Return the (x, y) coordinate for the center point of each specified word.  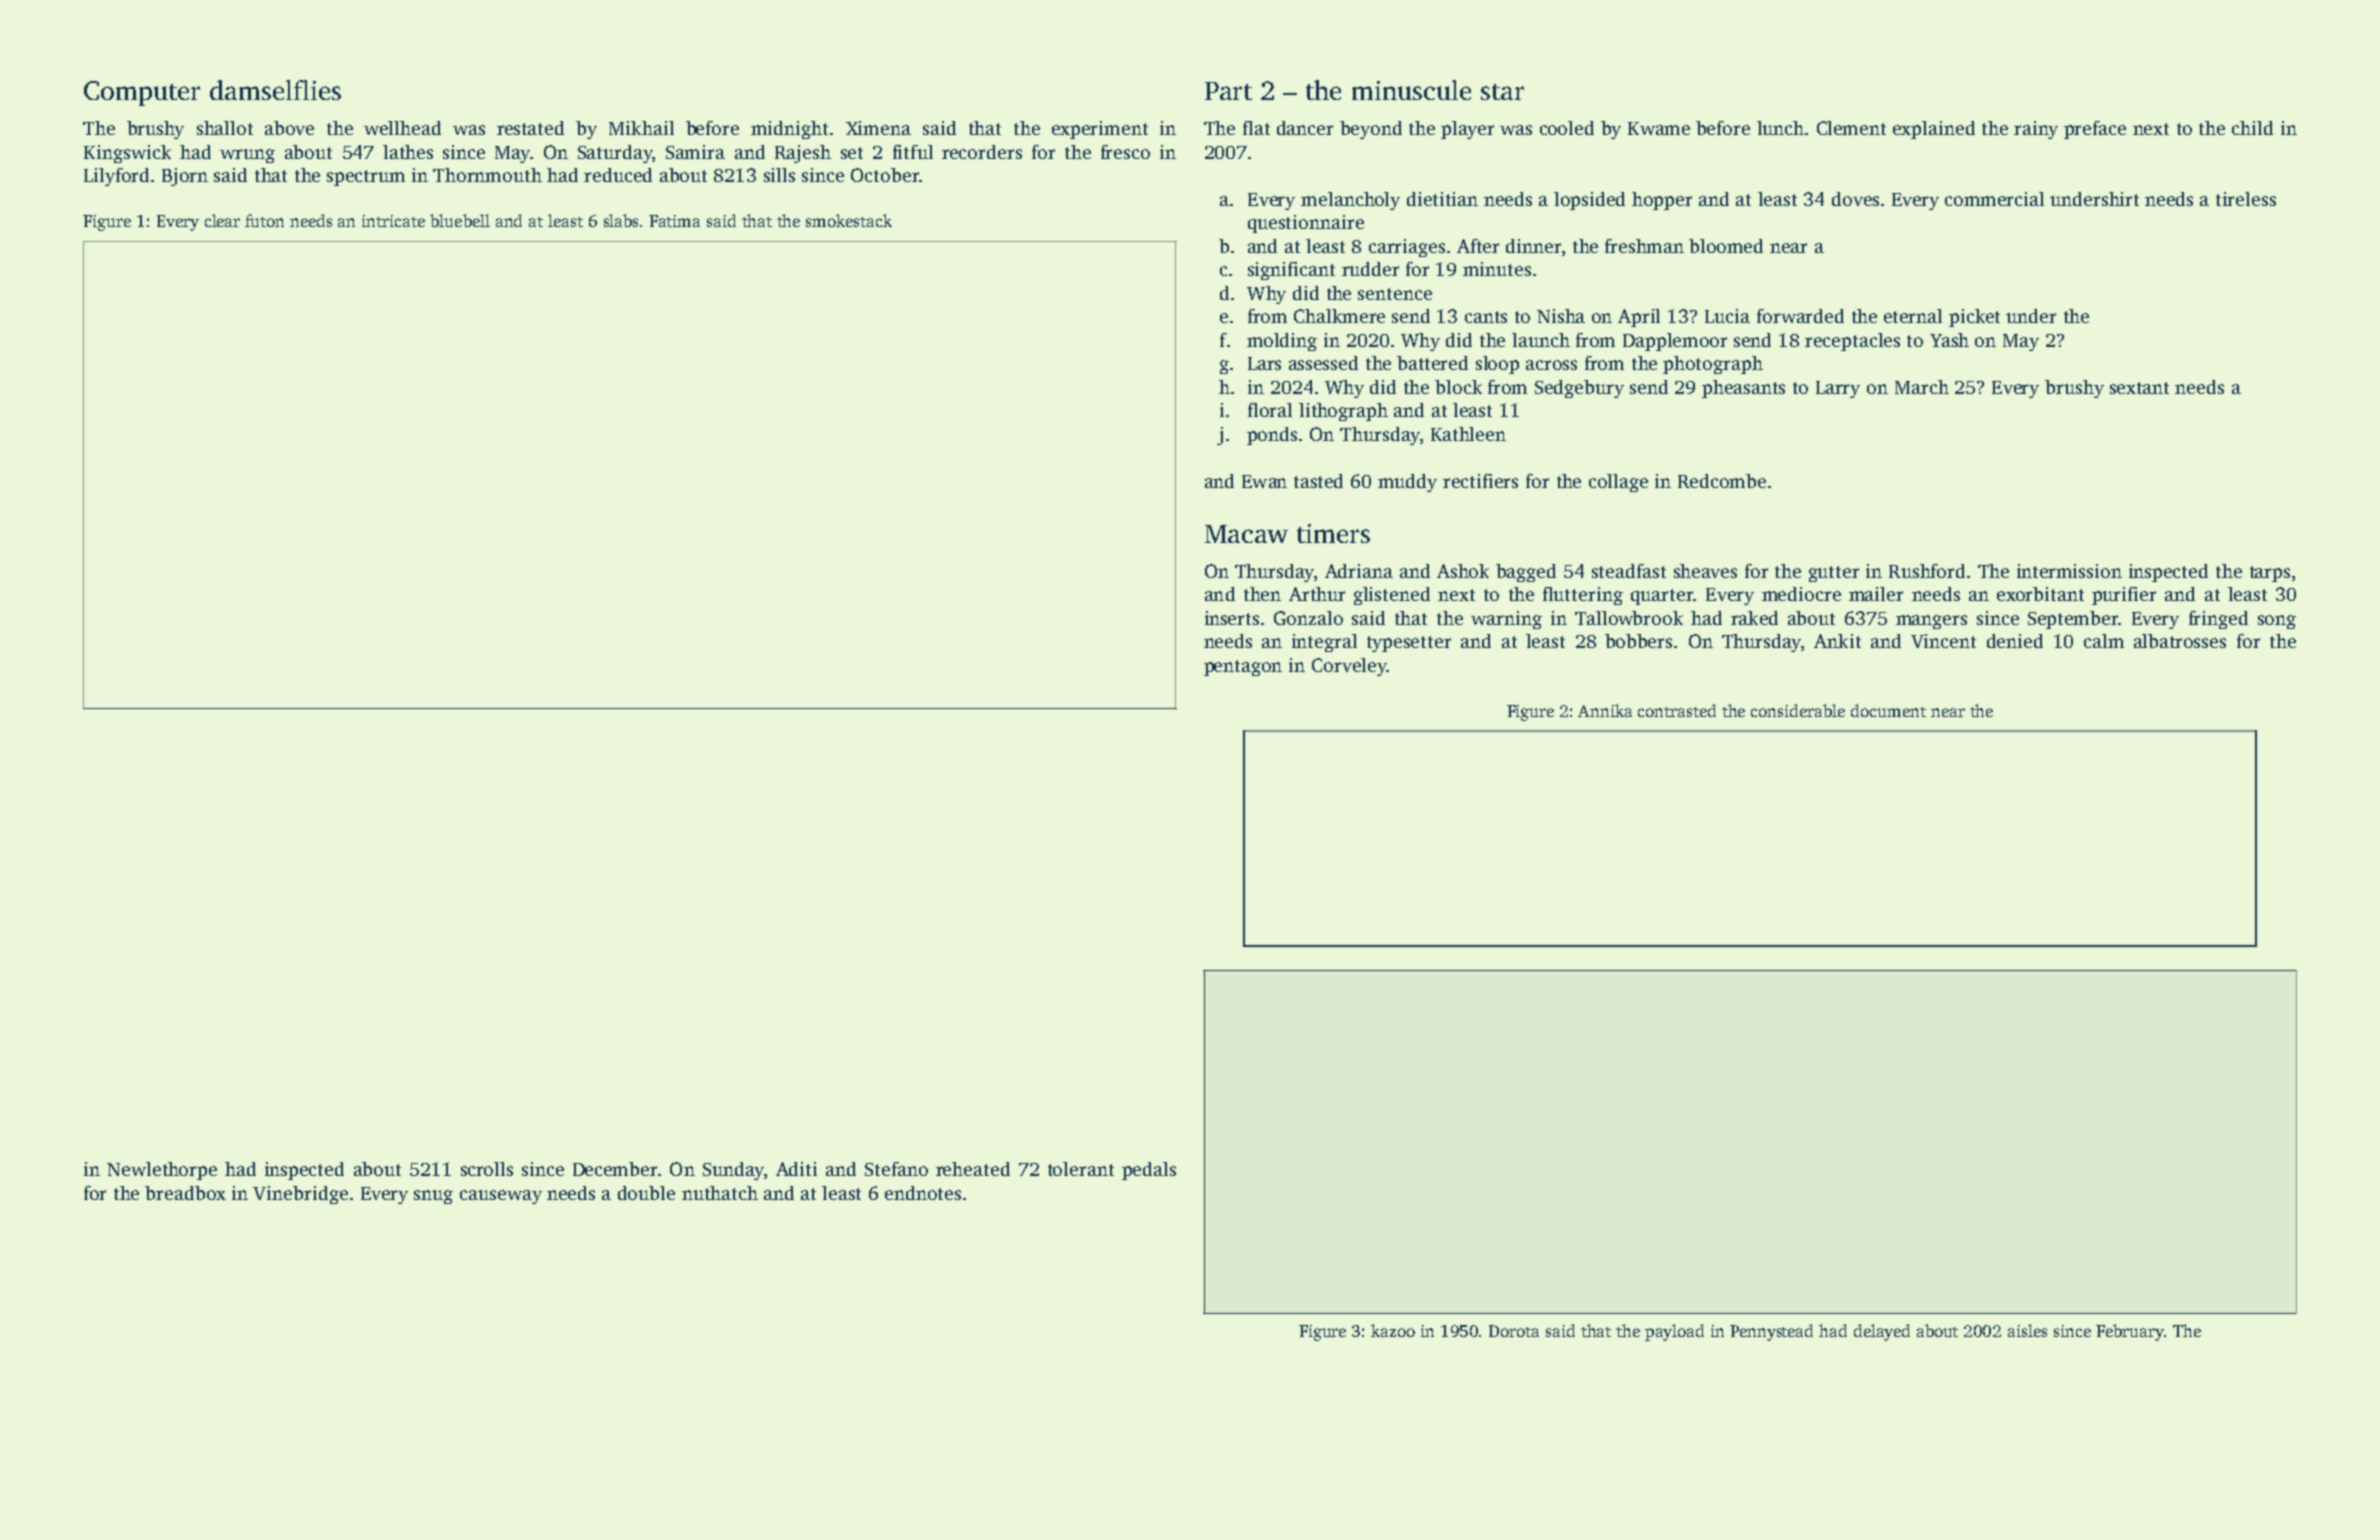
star (1502, 92)
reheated (973, 1169)
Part (1228, 91)
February (2130, 1332)
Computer (142, 93)
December (615, 1169)
